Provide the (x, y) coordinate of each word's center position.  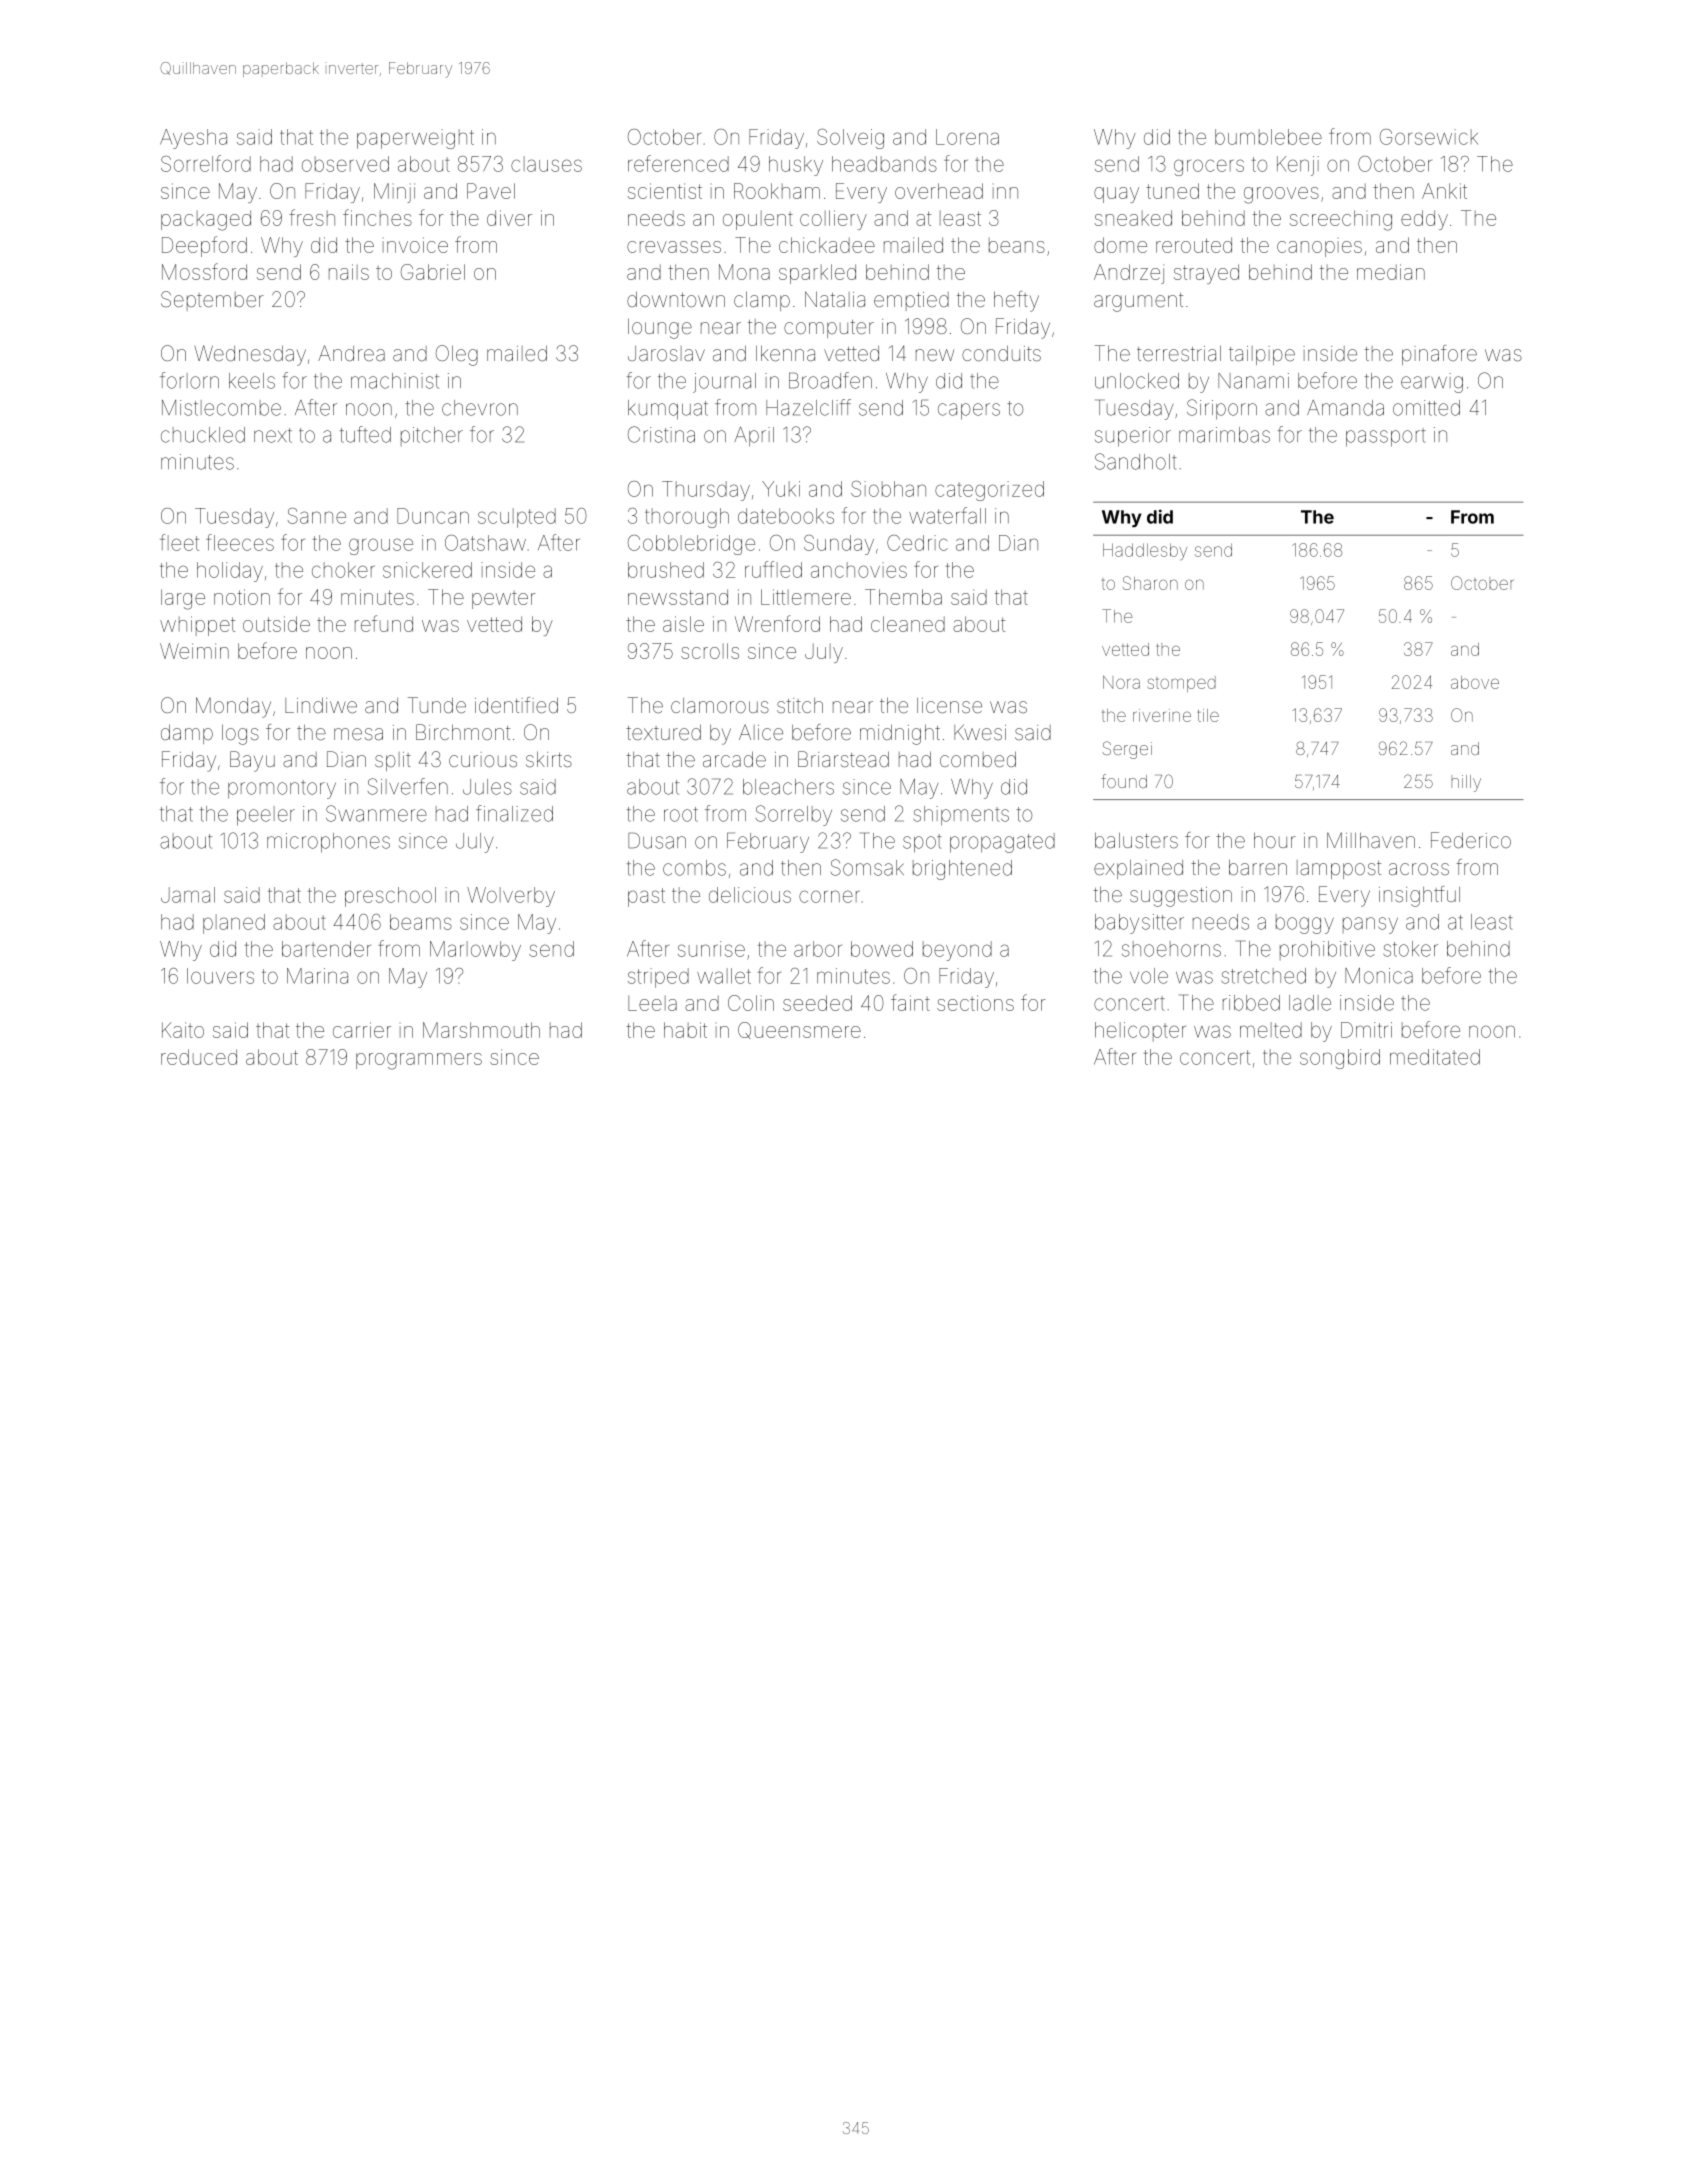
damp (187, 734)
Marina (317, 976)
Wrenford (777, 623)
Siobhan (888, 489)
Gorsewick (1429, 137)
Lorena (967, 137)
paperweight (415, 139)
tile (1208, 715)
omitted (1426, 408)
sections (975, 1003)
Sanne (316, 516)
